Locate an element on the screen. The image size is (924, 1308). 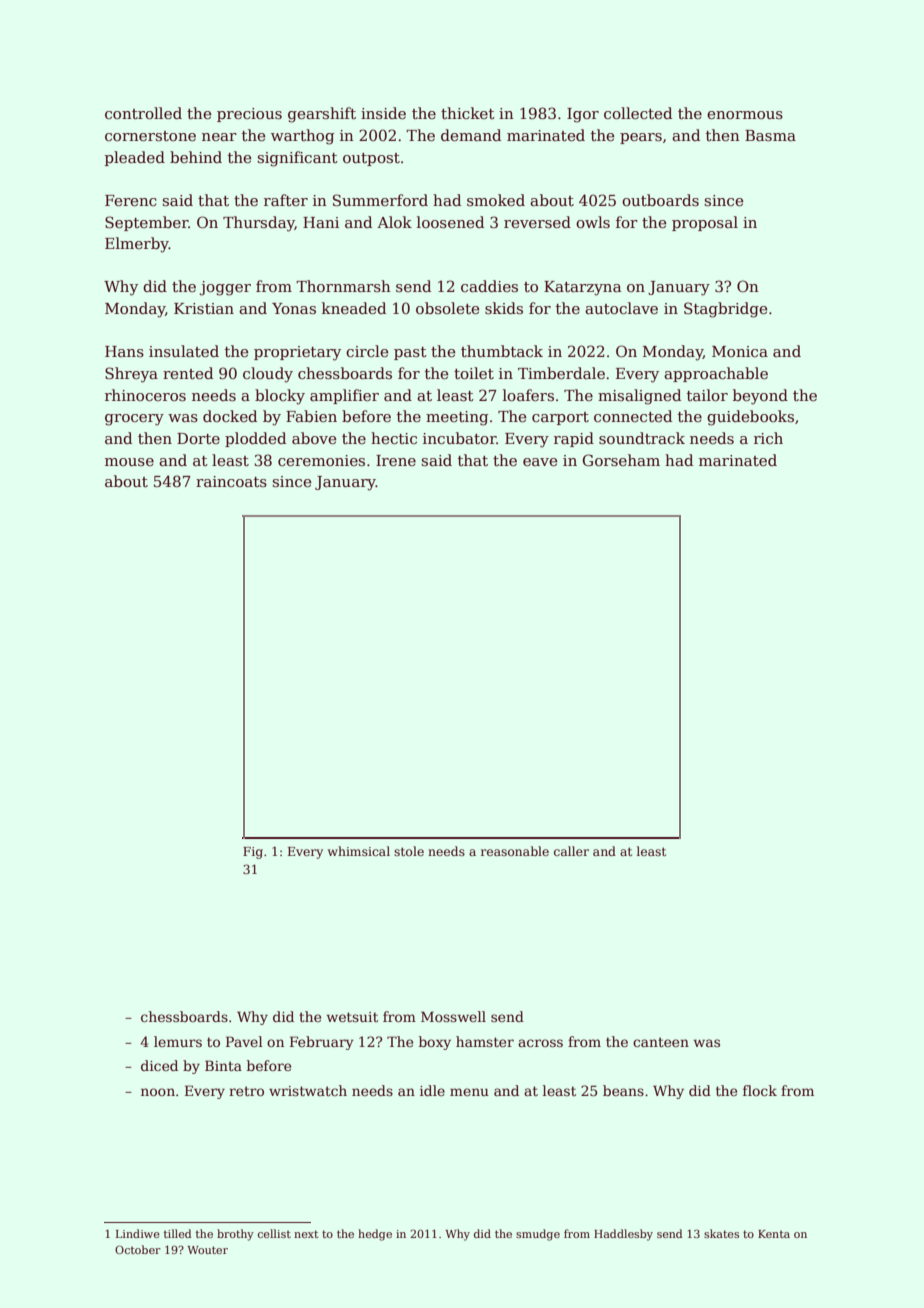
hedge is located at coordinates (375, 1235).
